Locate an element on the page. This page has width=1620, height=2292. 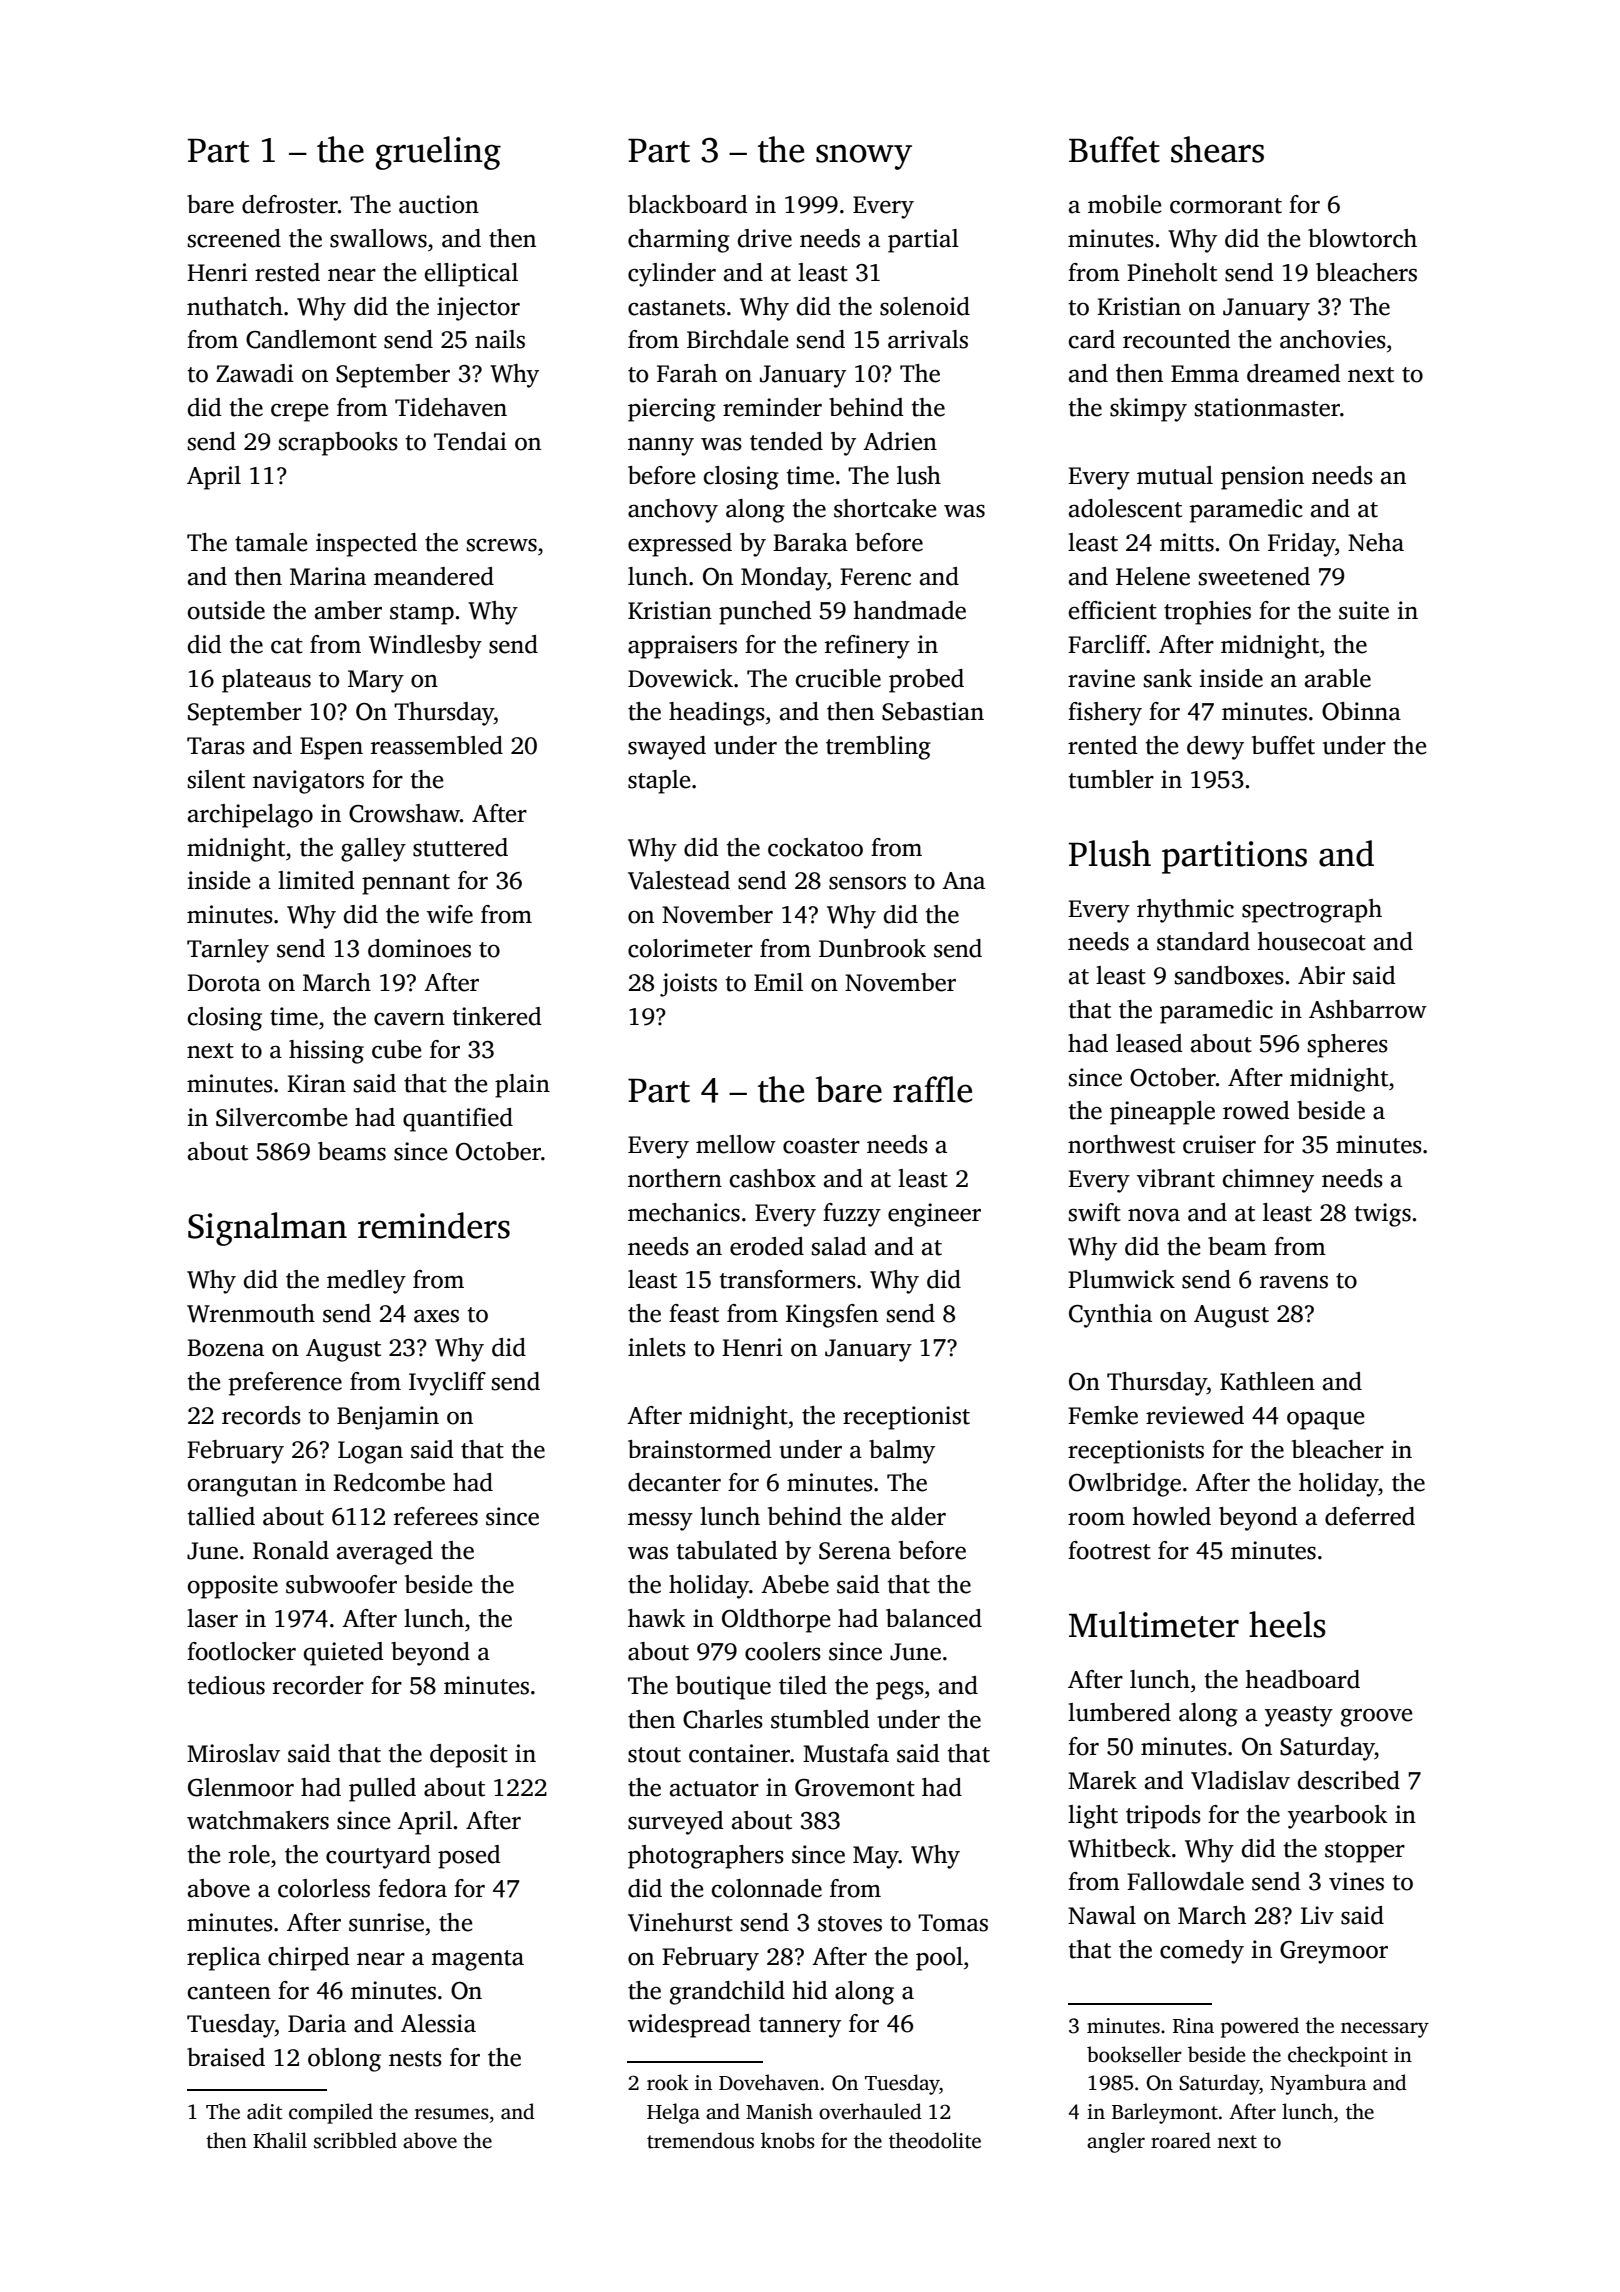
tumbler is located at coordinates (1111, 779).
